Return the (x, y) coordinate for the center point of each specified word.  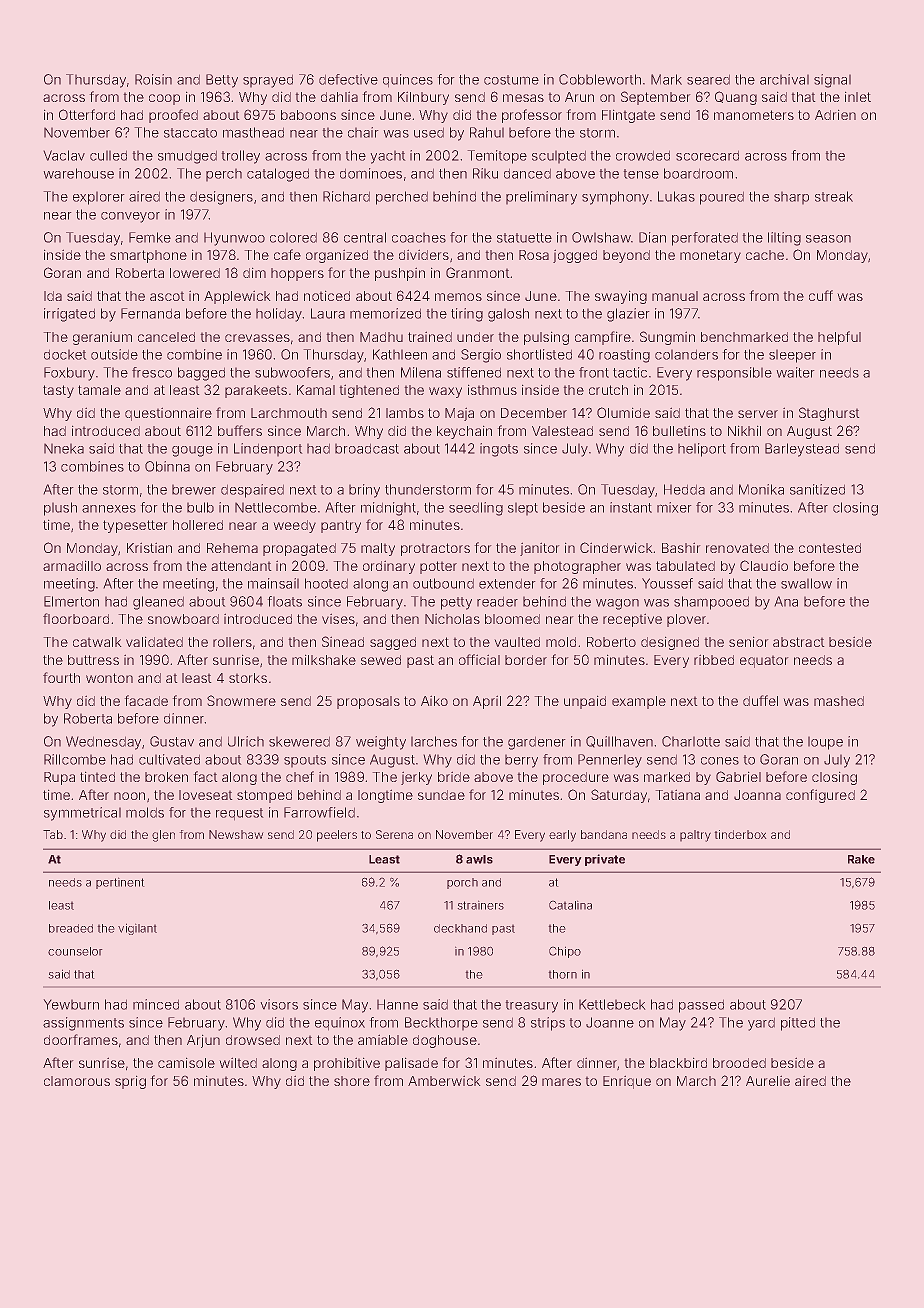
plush (60, 509)
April (487, 702)
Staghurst (829, 414)
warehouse (78, 173)
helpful (839, 338)
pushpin (400, 274)
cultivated (169, 759)
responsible (734, 374)
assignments (83, 1024)
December (534, 413)
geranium (102, 338)
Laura (328, 313)
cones (720, 761)
